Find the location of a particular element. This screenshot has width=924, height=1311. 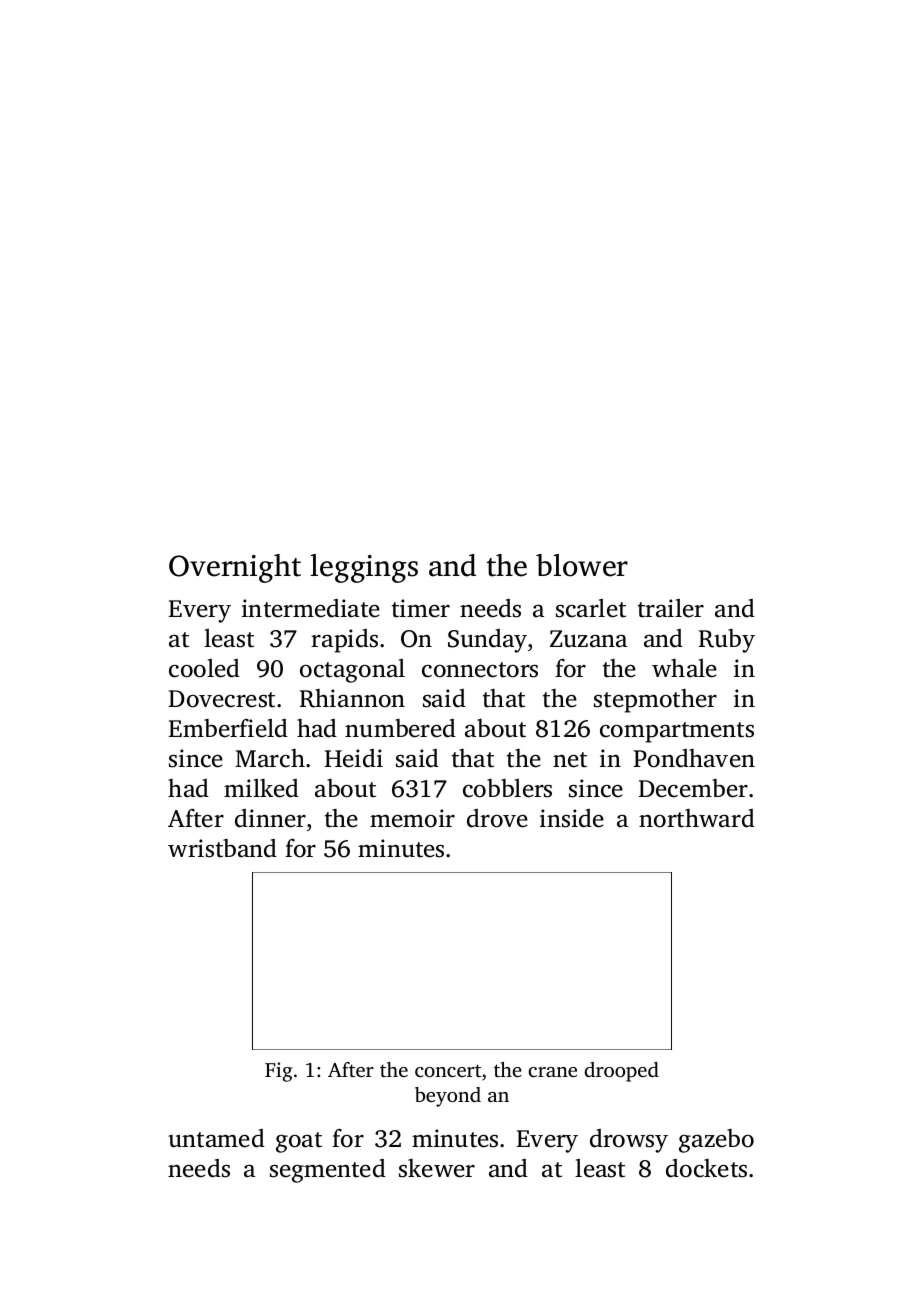

Emberfield is located at coordinates (228, 728).
